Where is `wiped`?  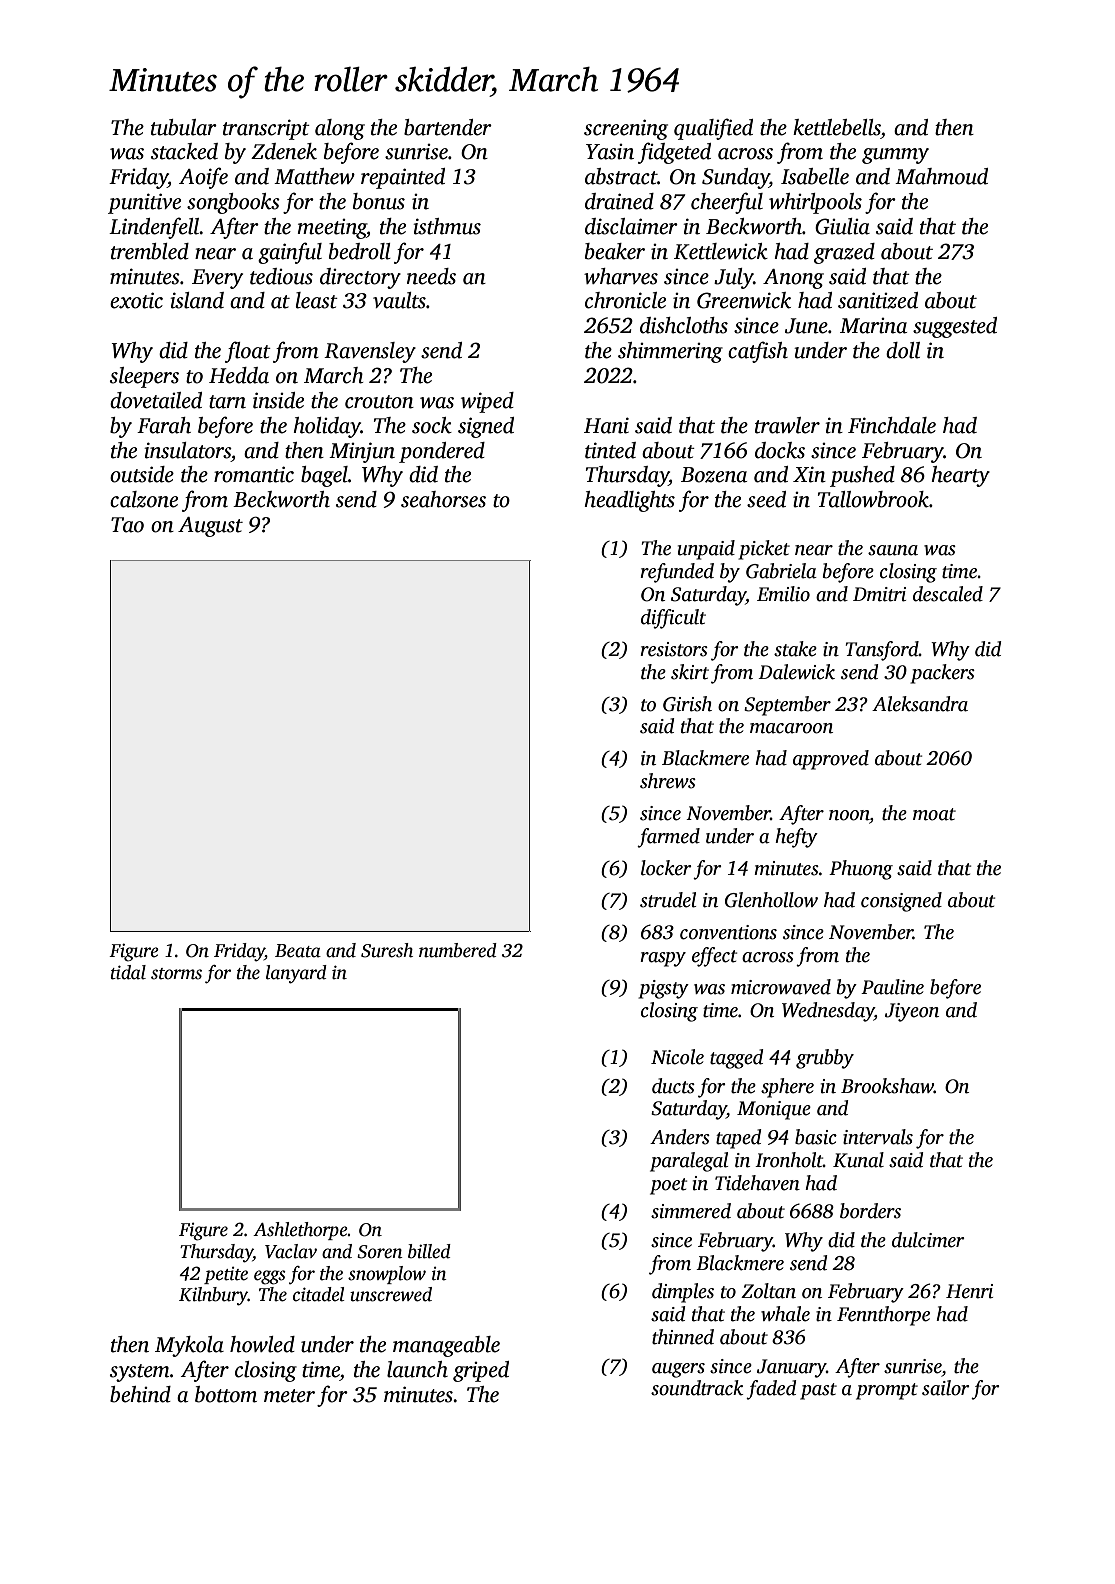 wiped is located at coordinates (487, 402).
